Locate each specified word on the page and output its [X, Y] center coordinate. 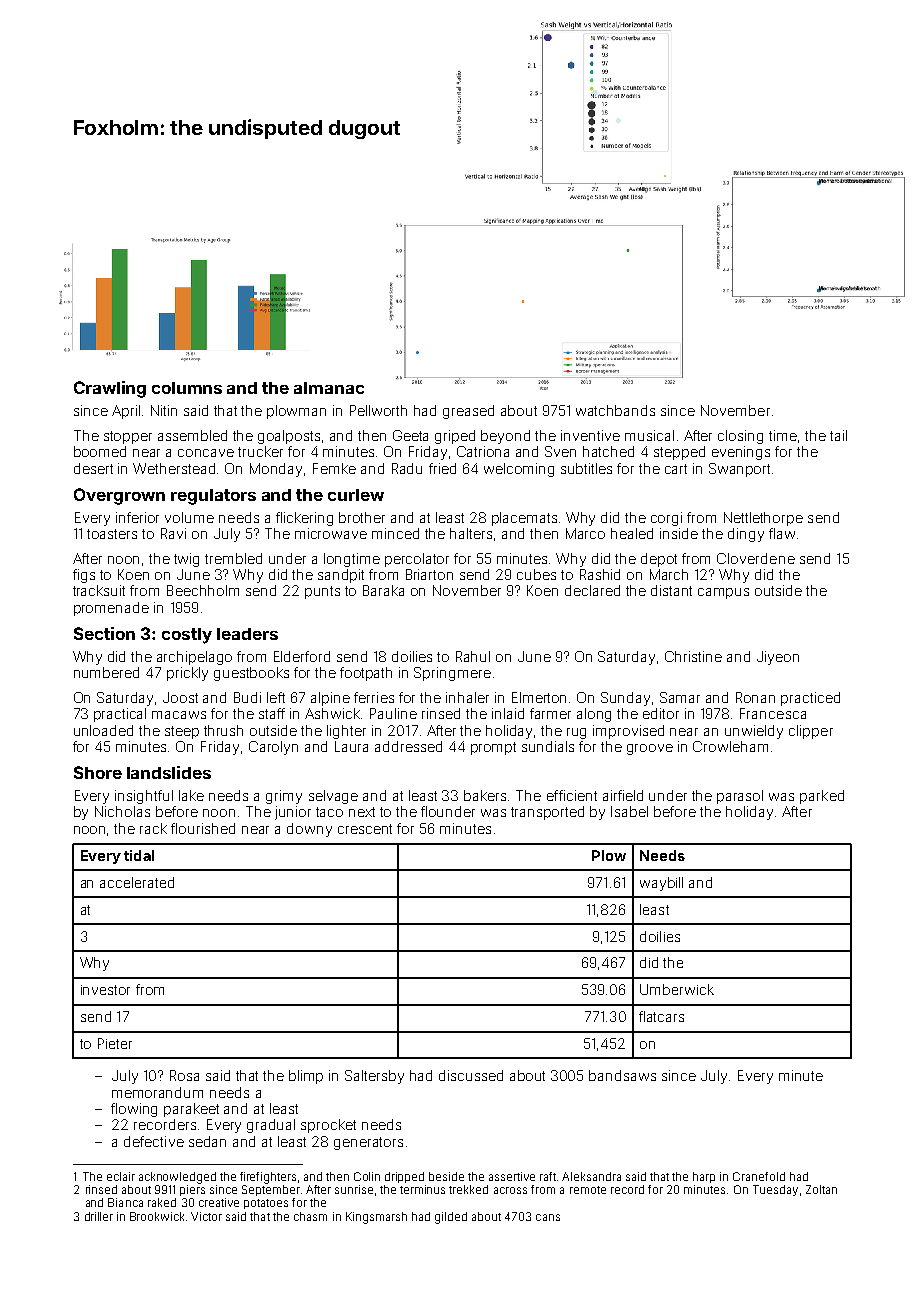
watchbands [615, 410]
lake [191, 795]
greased [468, 412]
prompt [493, 748]
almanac [329, 388]
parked [822, 797]
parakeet [191, 1110]
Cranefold [759, 1176]
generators [368, 1143]
